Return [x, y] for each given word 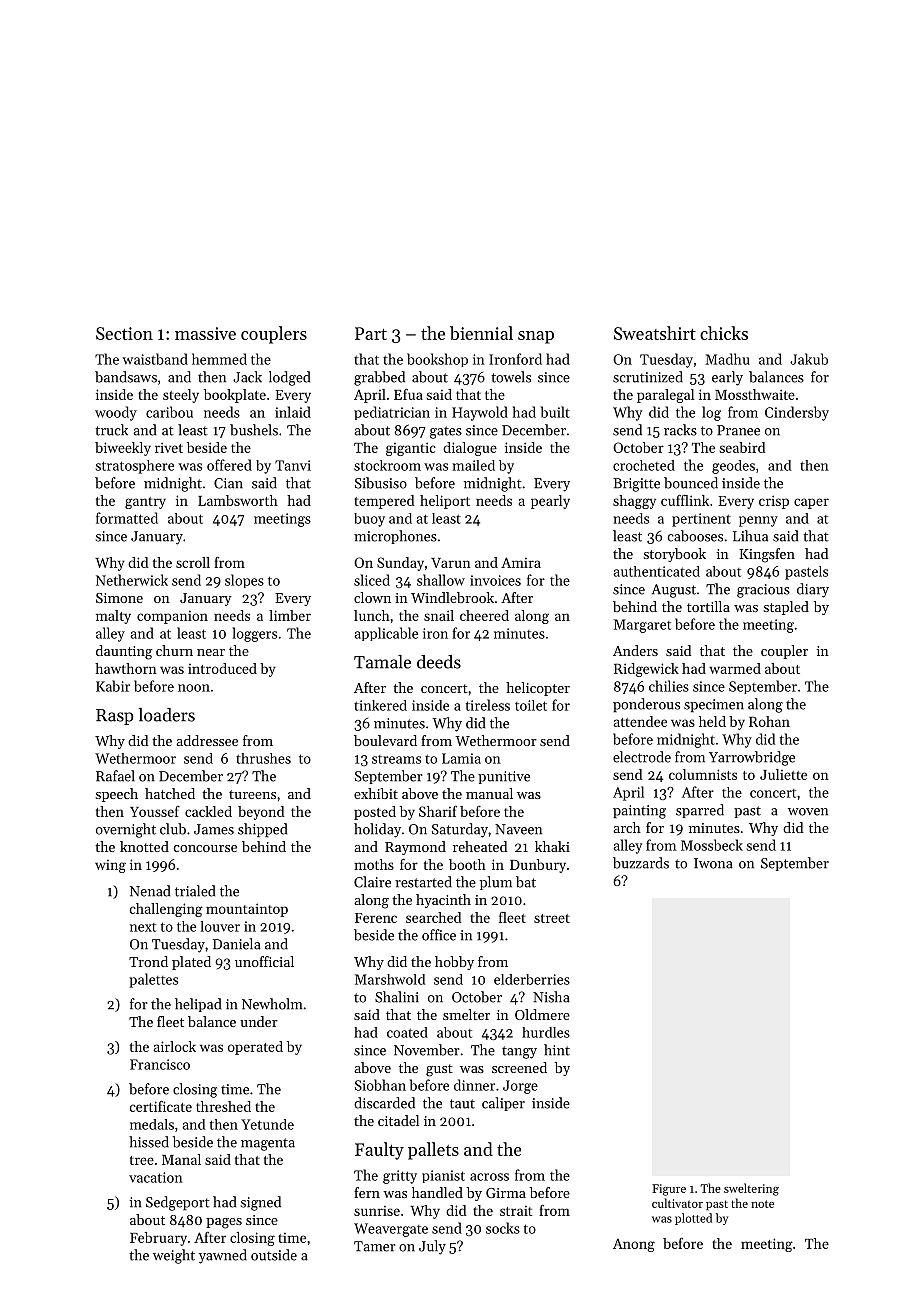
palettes [153, 980]
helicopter [538, 689]
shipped [262, 830]
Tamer [375, 1246]
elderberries [532, 979]
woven [808, 812]
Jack [247, 377]
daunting [124, 652]
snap [536, 337]
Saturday [460, 830]
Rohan [769, 721]
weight [174, 1256]
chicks [724, 333]
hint [557, 1050]
